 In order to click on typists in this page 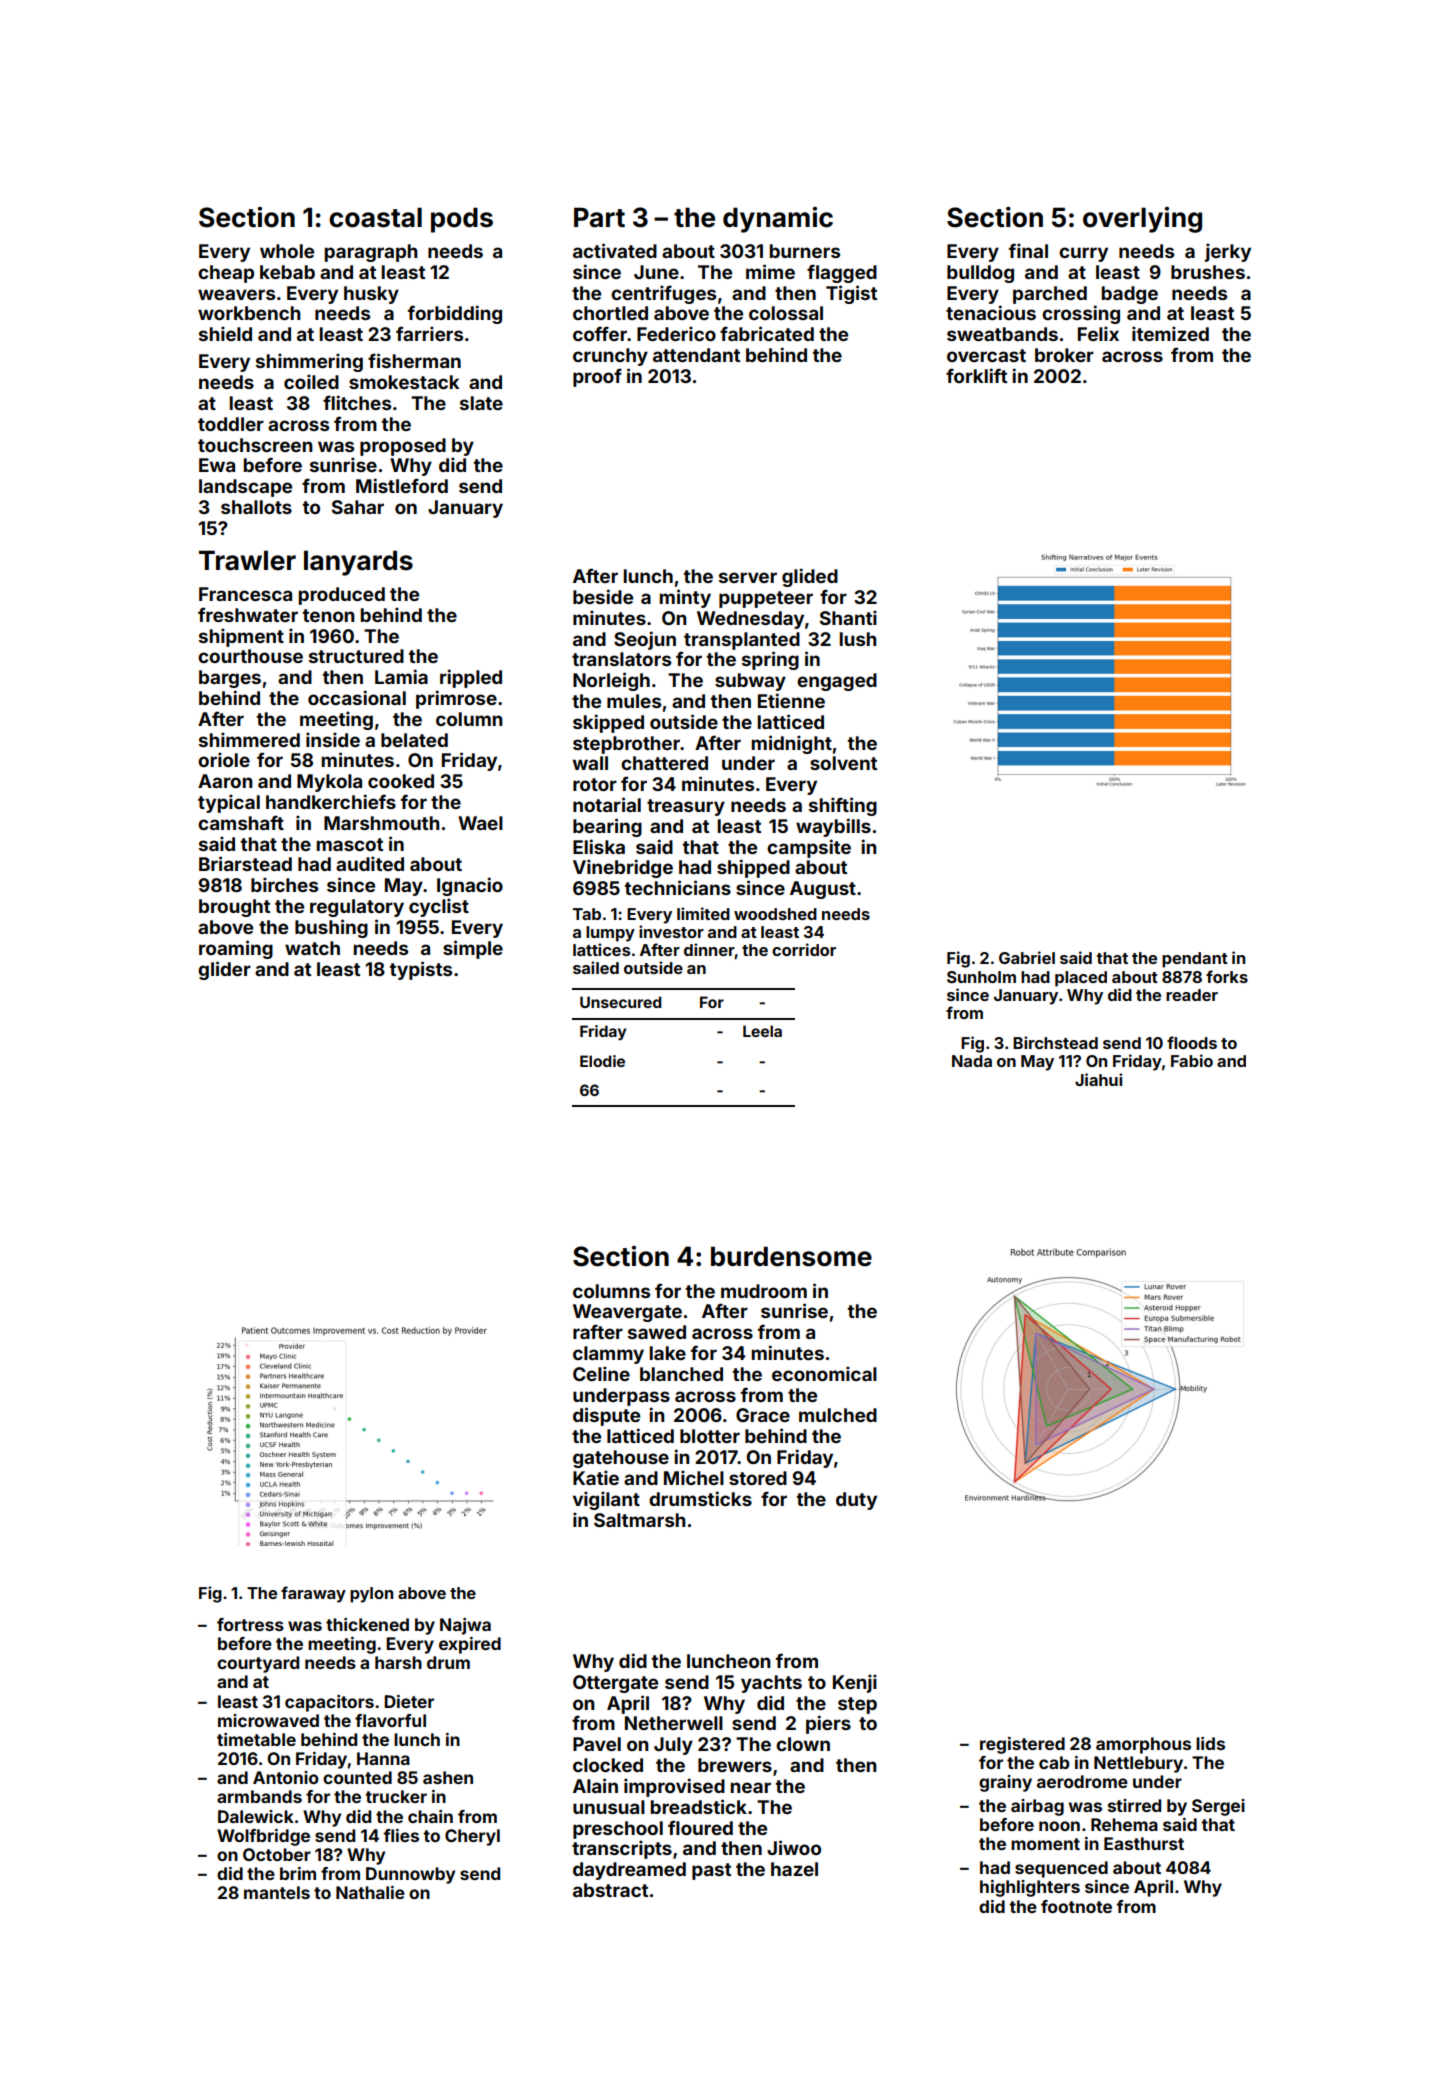, I will do `click(421, 970)`.
